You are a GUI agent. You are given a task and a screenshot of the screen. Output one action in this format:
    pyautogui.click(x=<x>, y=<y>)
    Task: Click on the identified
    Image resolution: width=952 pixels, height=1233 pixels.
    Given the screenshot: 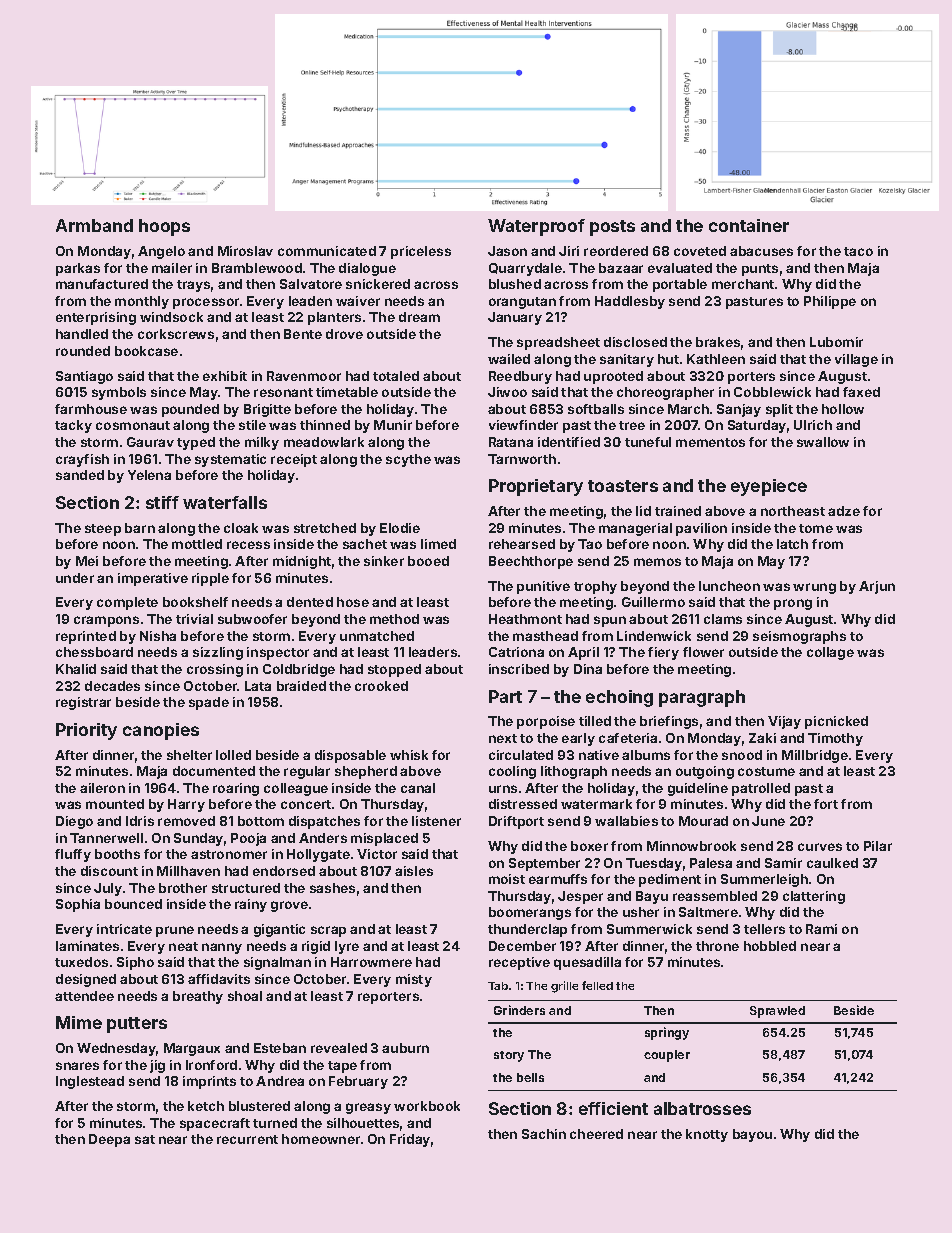 What is the action you would take?
    pyautogui.click(x=569, y=442)
